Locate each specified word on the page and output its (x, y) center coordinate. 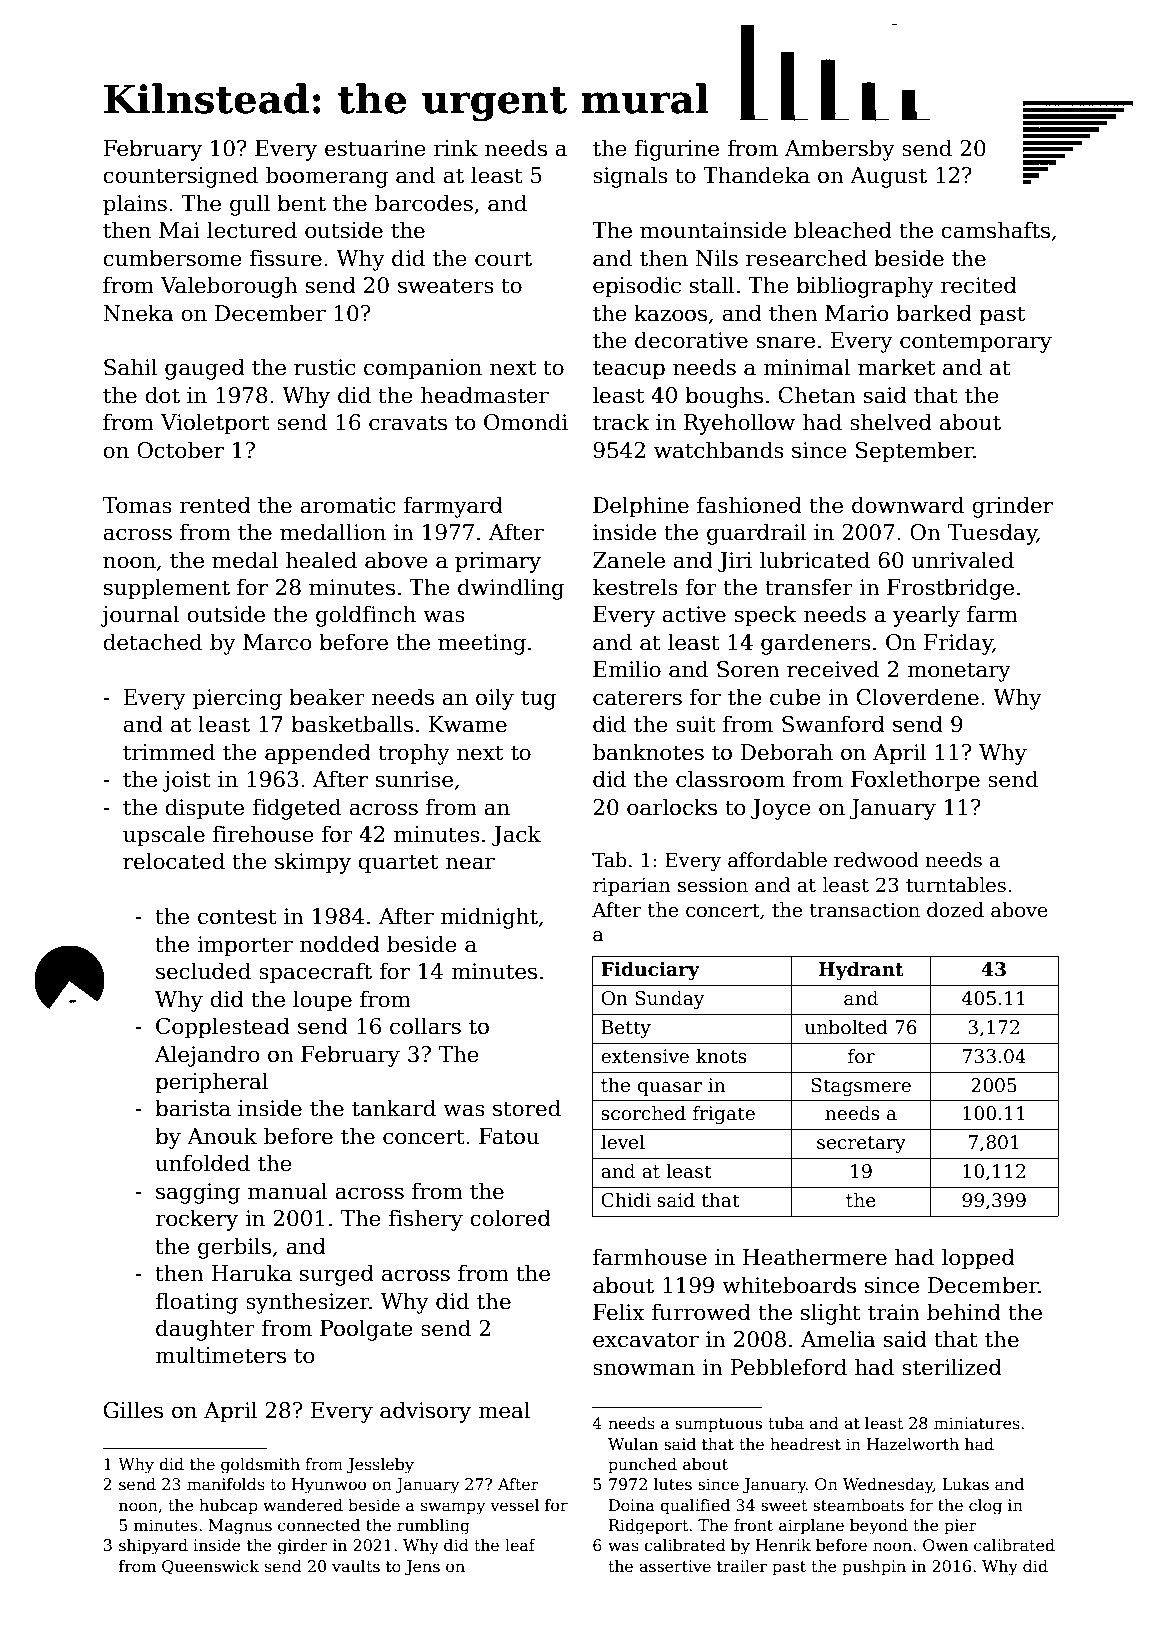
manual (288, 1191)
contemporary (976, 343)
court (503, 259)
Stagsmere (861, 1087)
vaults (356, 1566)
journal (140, 616)
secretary (861, 1144)
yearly (926, 616)
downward (908, 505)
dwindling (511, 589)
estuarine (375, 148)
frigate (724, 1114)
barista (193, 1108)
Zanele (629, 560)
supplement (167, 589)
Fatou (509, 1136)
